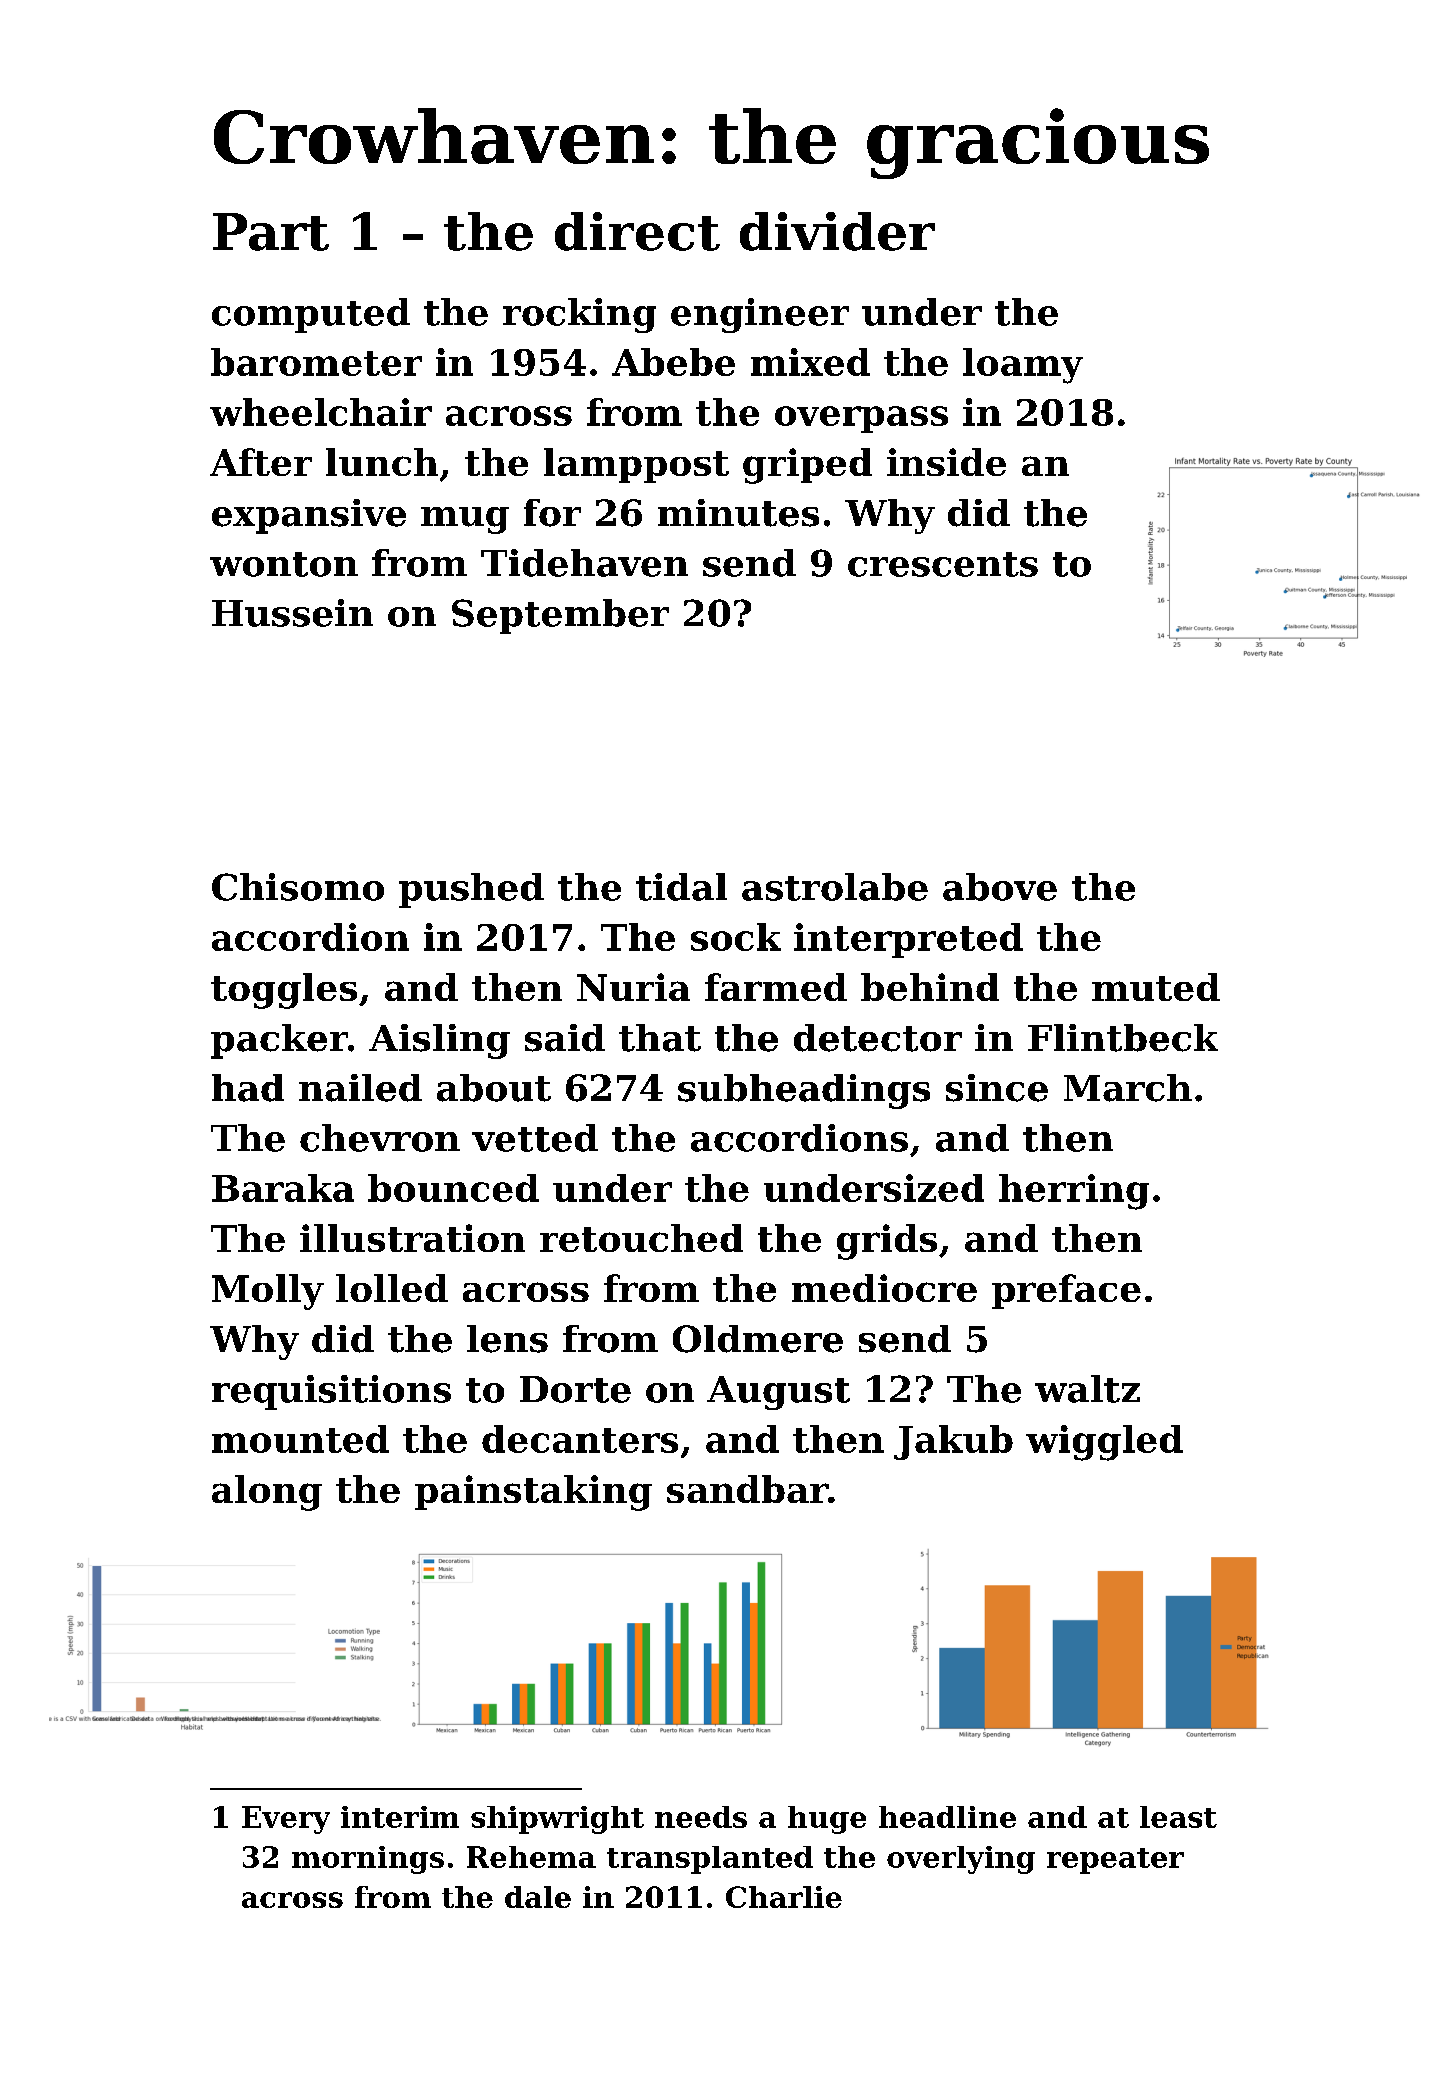 The height and width of the screenshot is (2100, 1450). What do you see at coordinates (887, 1242) in the screenshot?
I see `grids` at bounding box center [887, 1242].
